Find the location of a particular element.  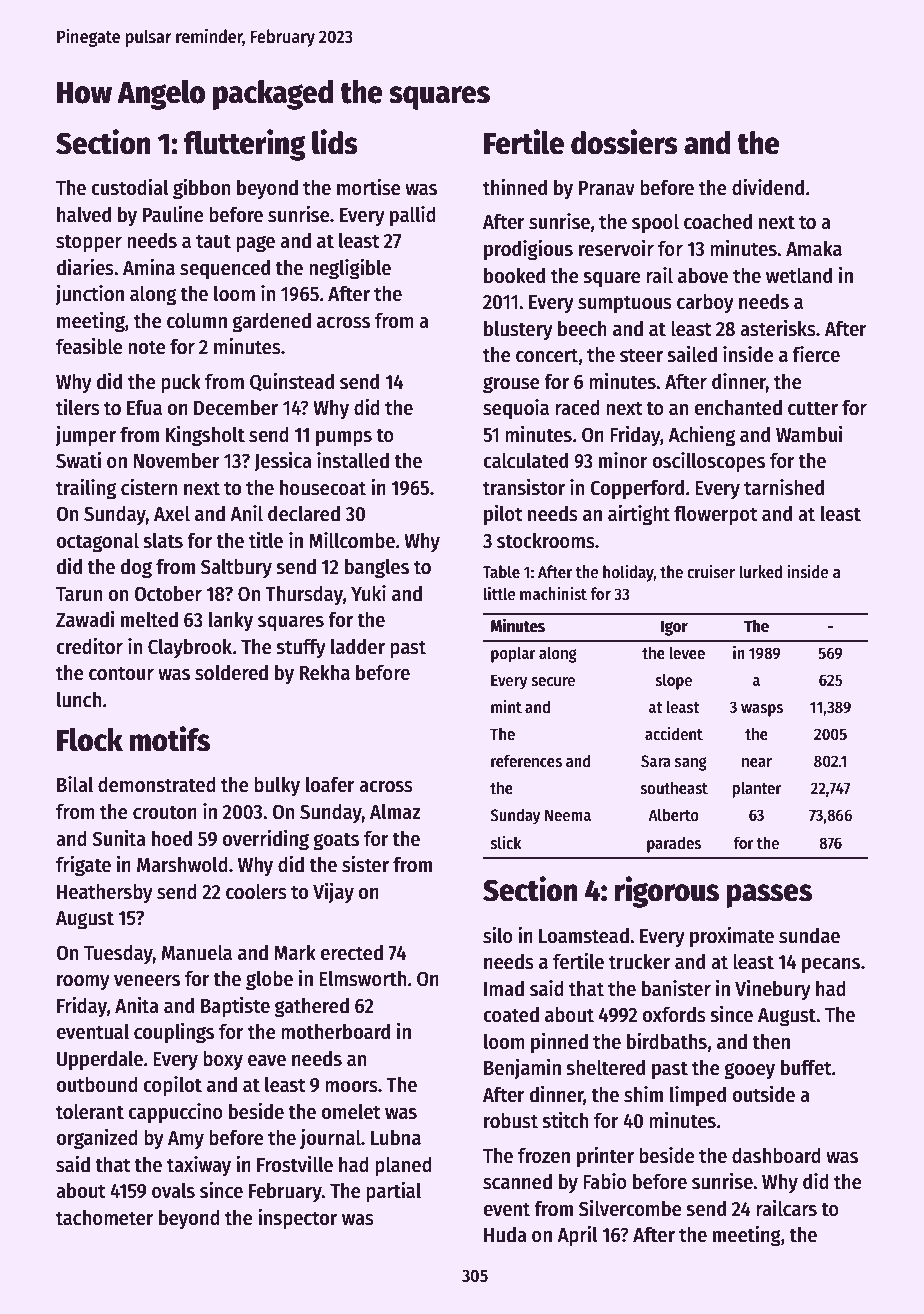

parades is located at coordinates (674, 844).
